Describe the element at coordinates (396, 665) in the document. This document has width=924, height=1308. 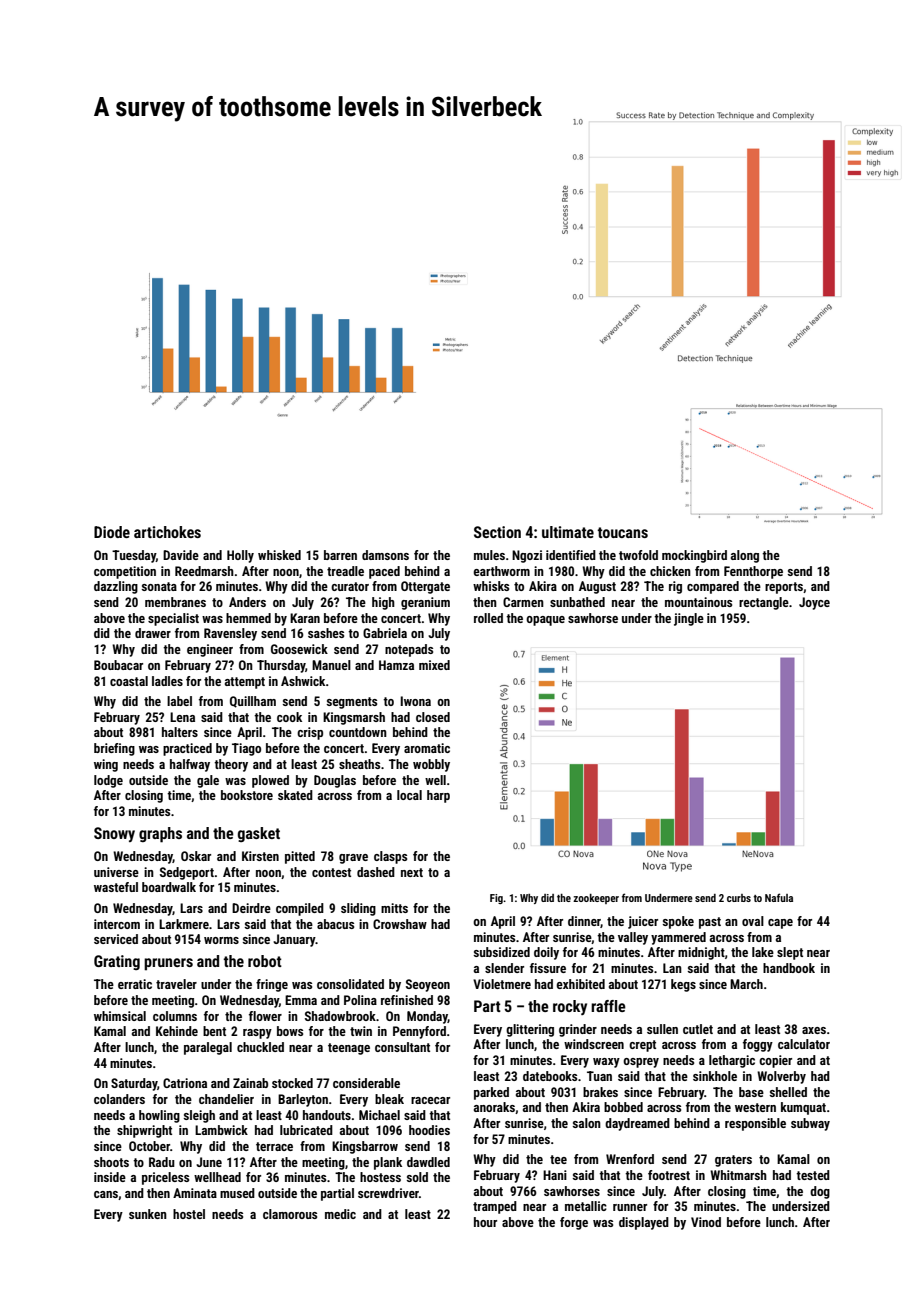
I see `Hamza` at that location.
